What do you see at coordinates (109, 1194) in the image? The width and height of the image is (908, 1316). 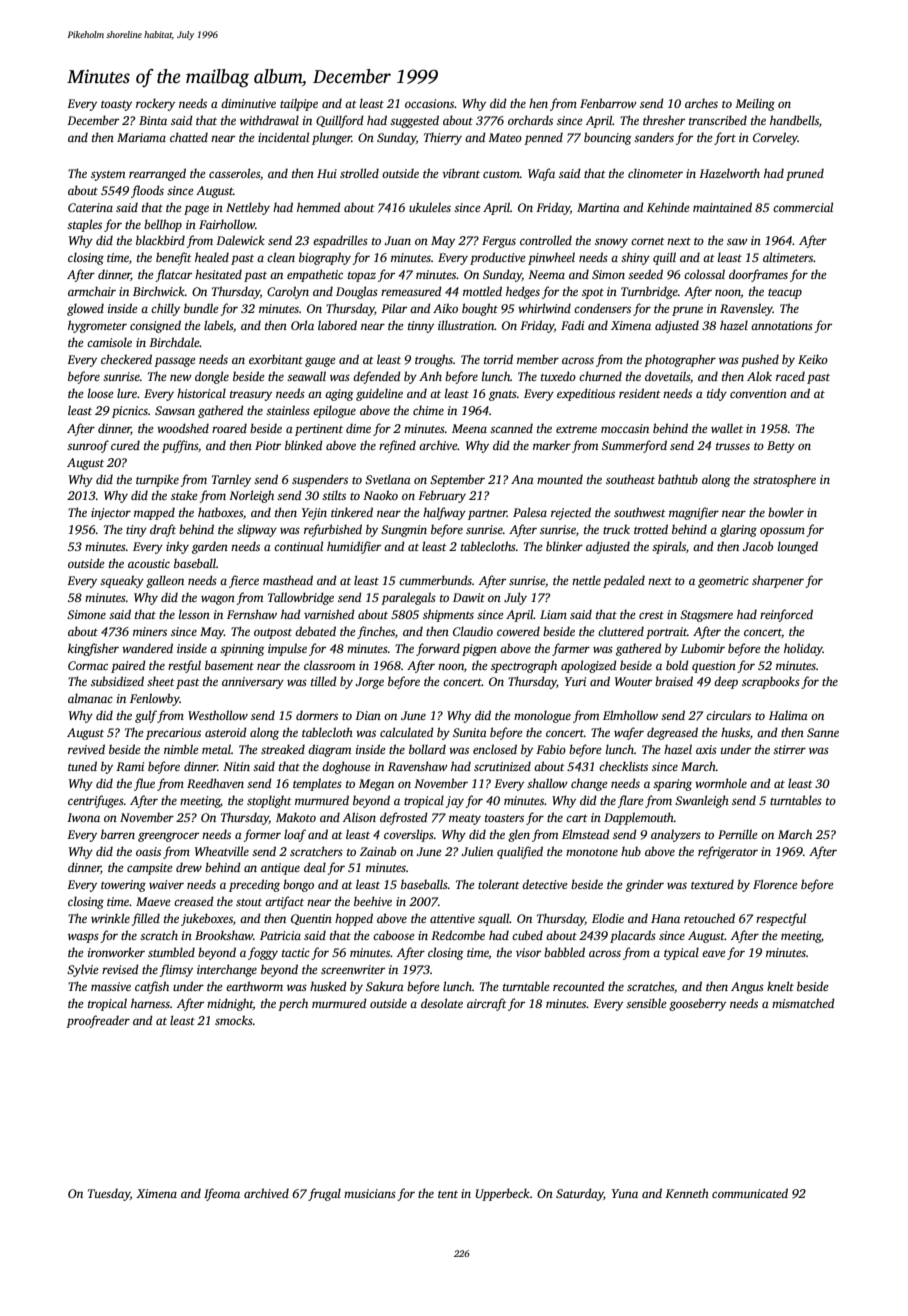 I see `Tuesday` at bounding box center [109, 1194].
